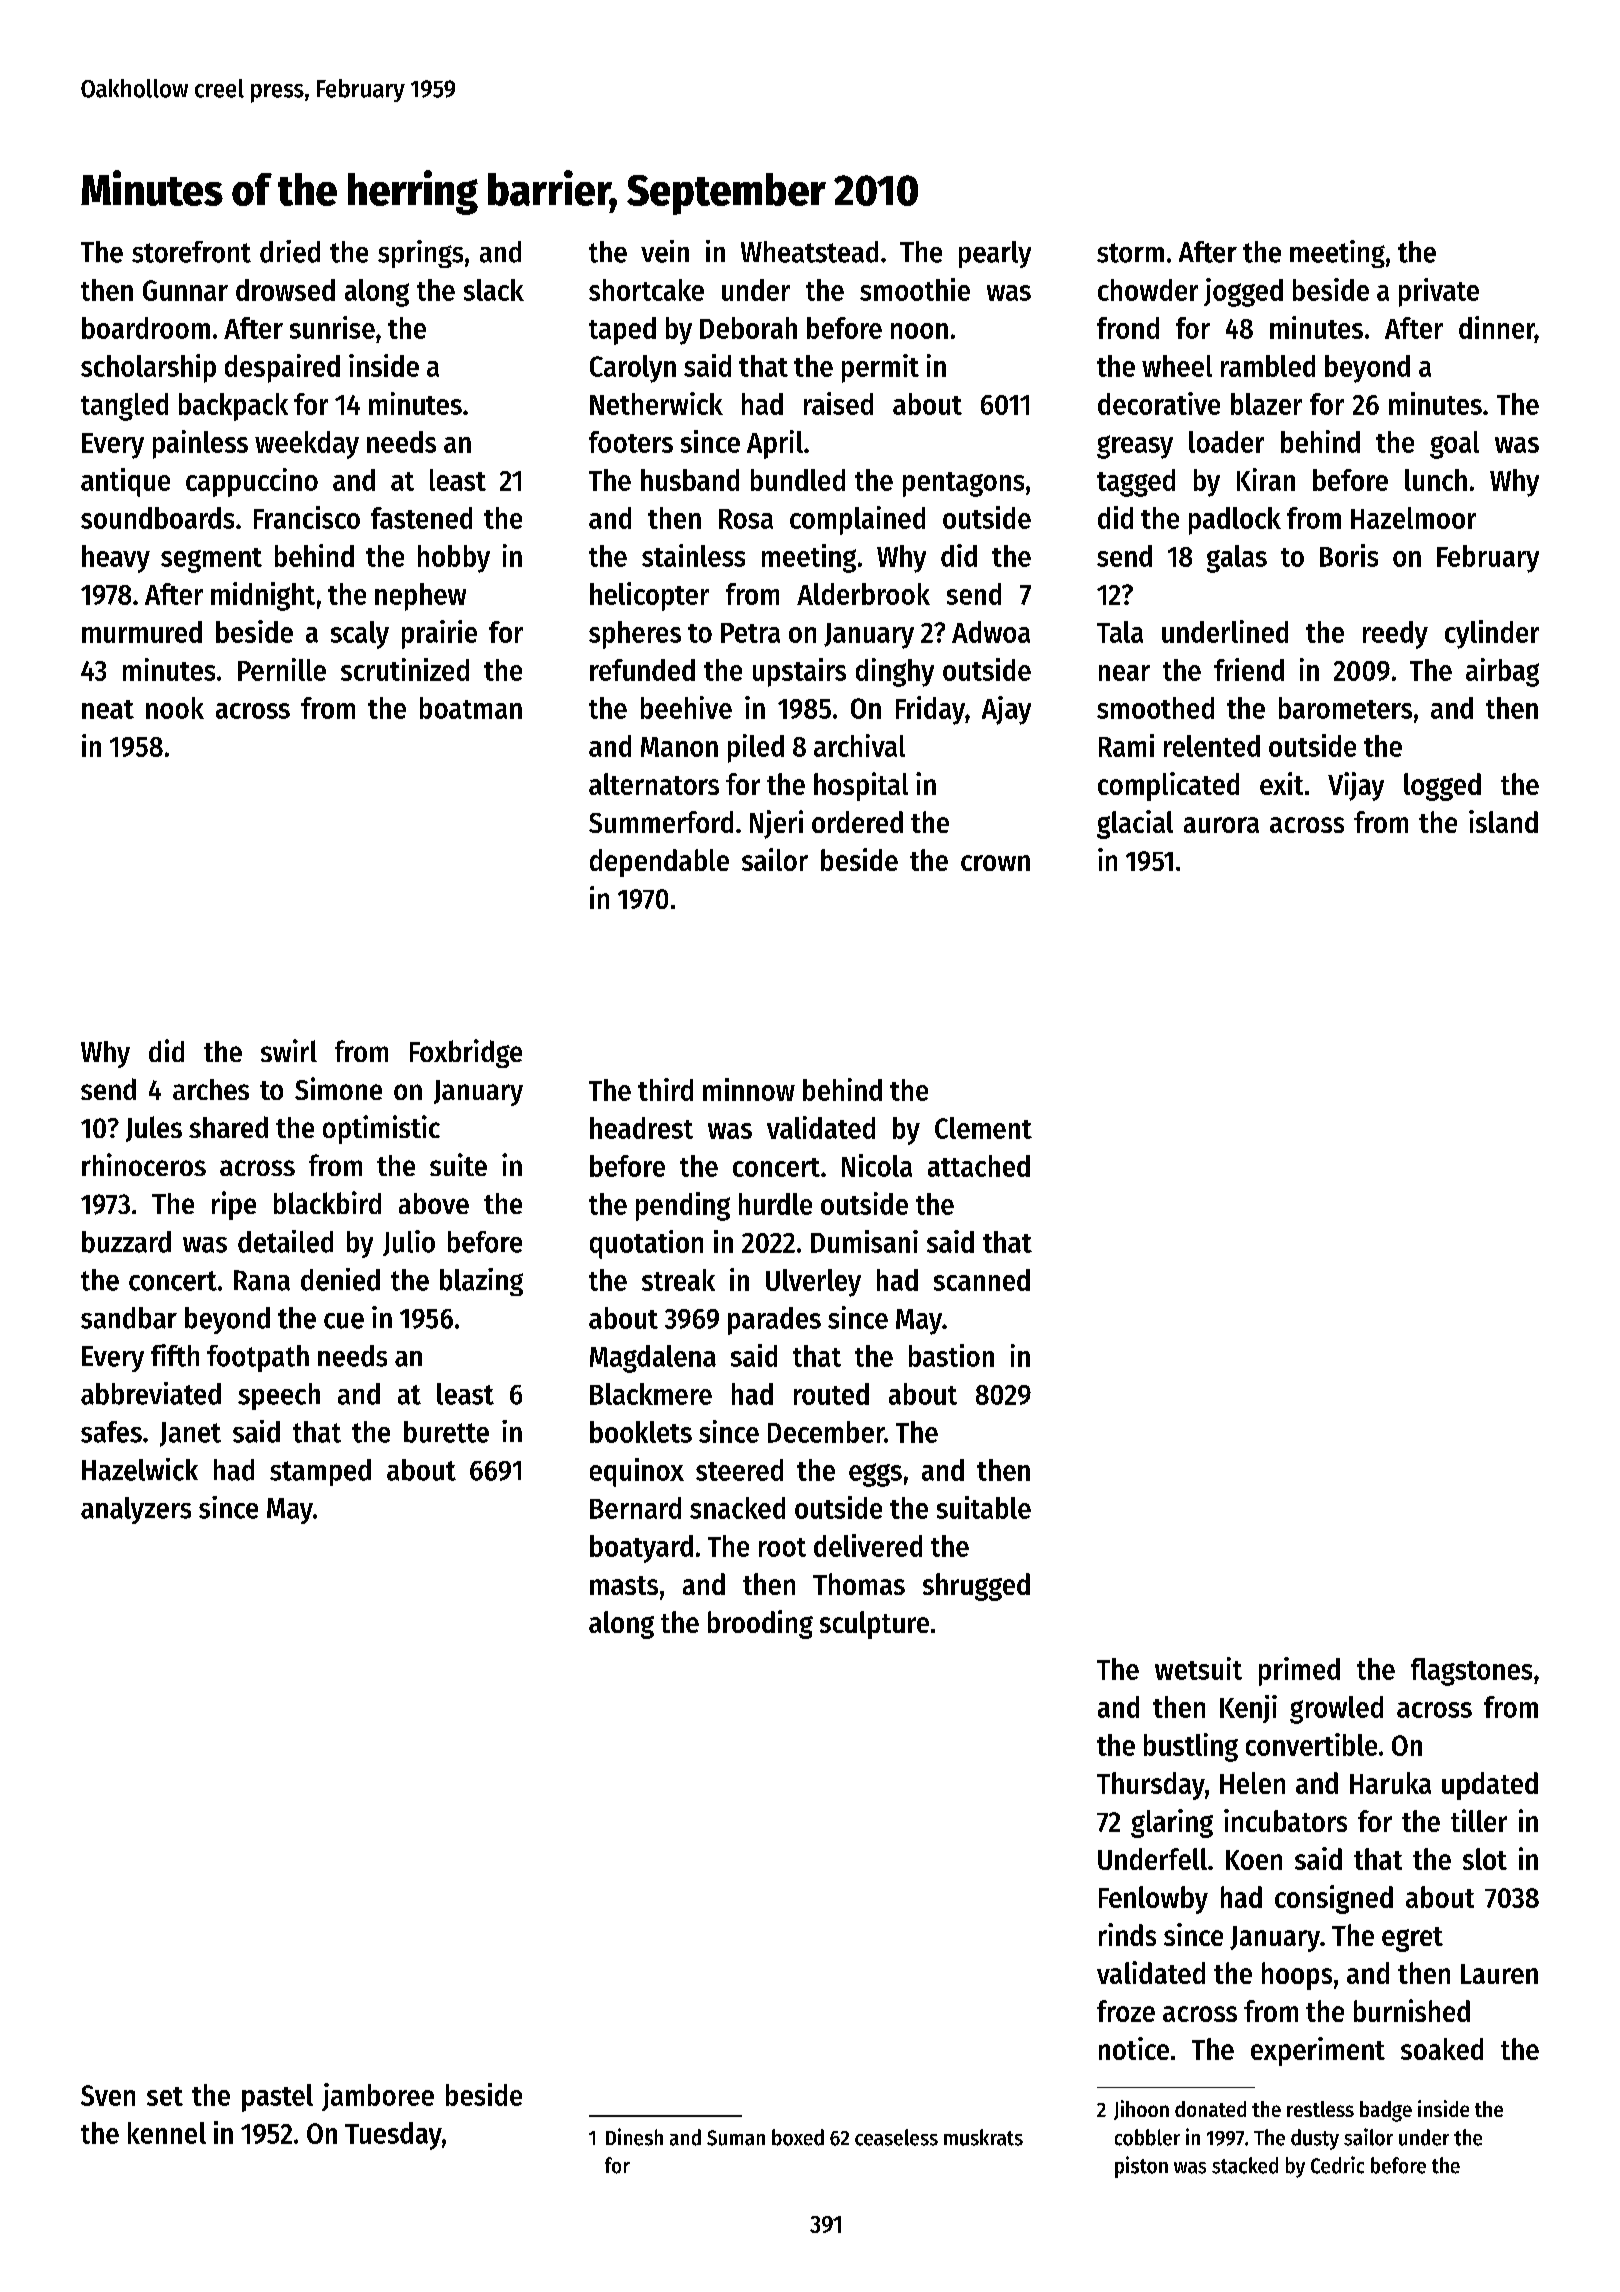 The image size is (1620, 2292). What do you see at coordinates (749, 1089) in the screenshot?
I see `minnow` at bounding box center [749, 1089].
